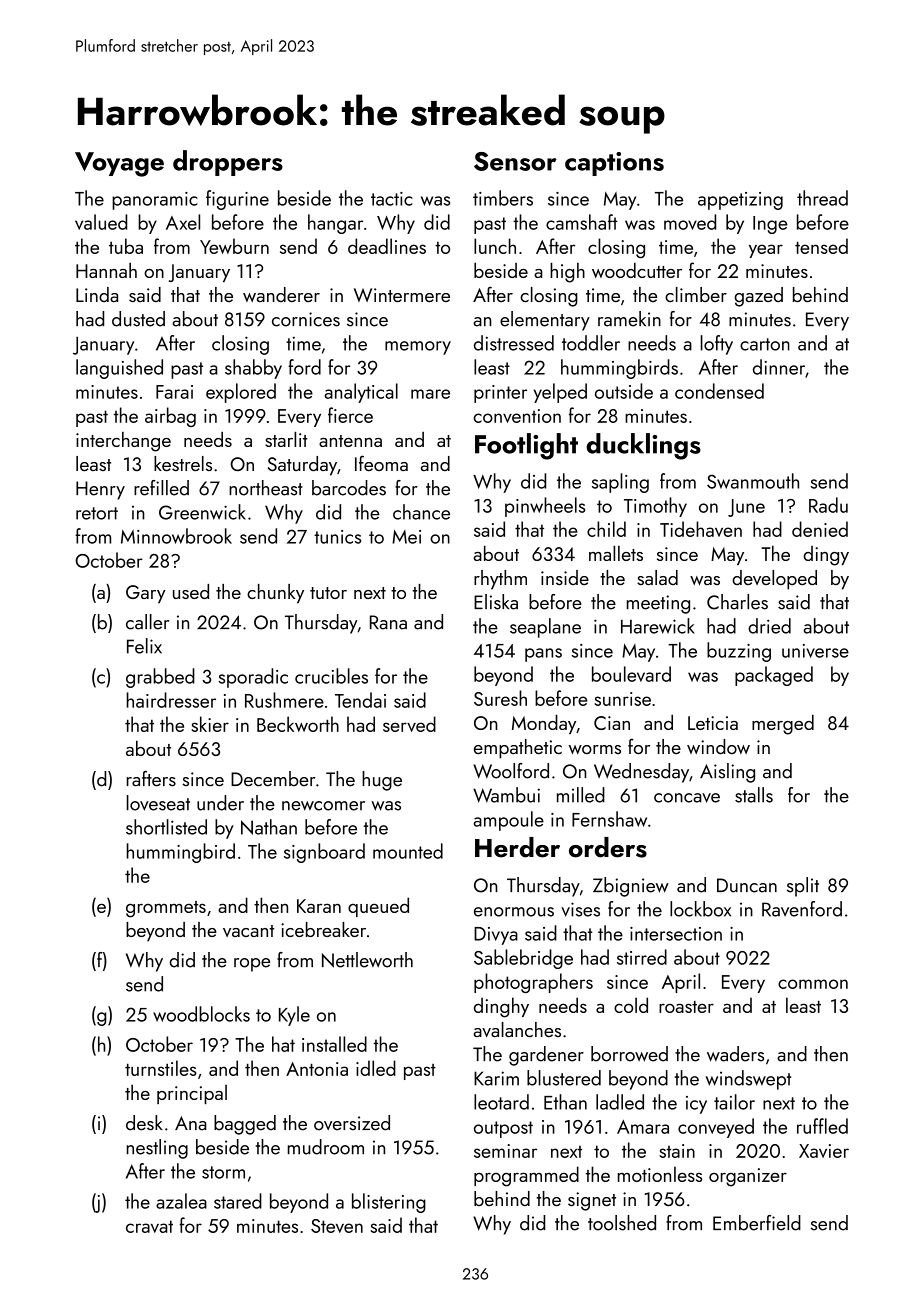 The height and width of the page is (1314, 924). I want to click on valued, so click(101, 222).
